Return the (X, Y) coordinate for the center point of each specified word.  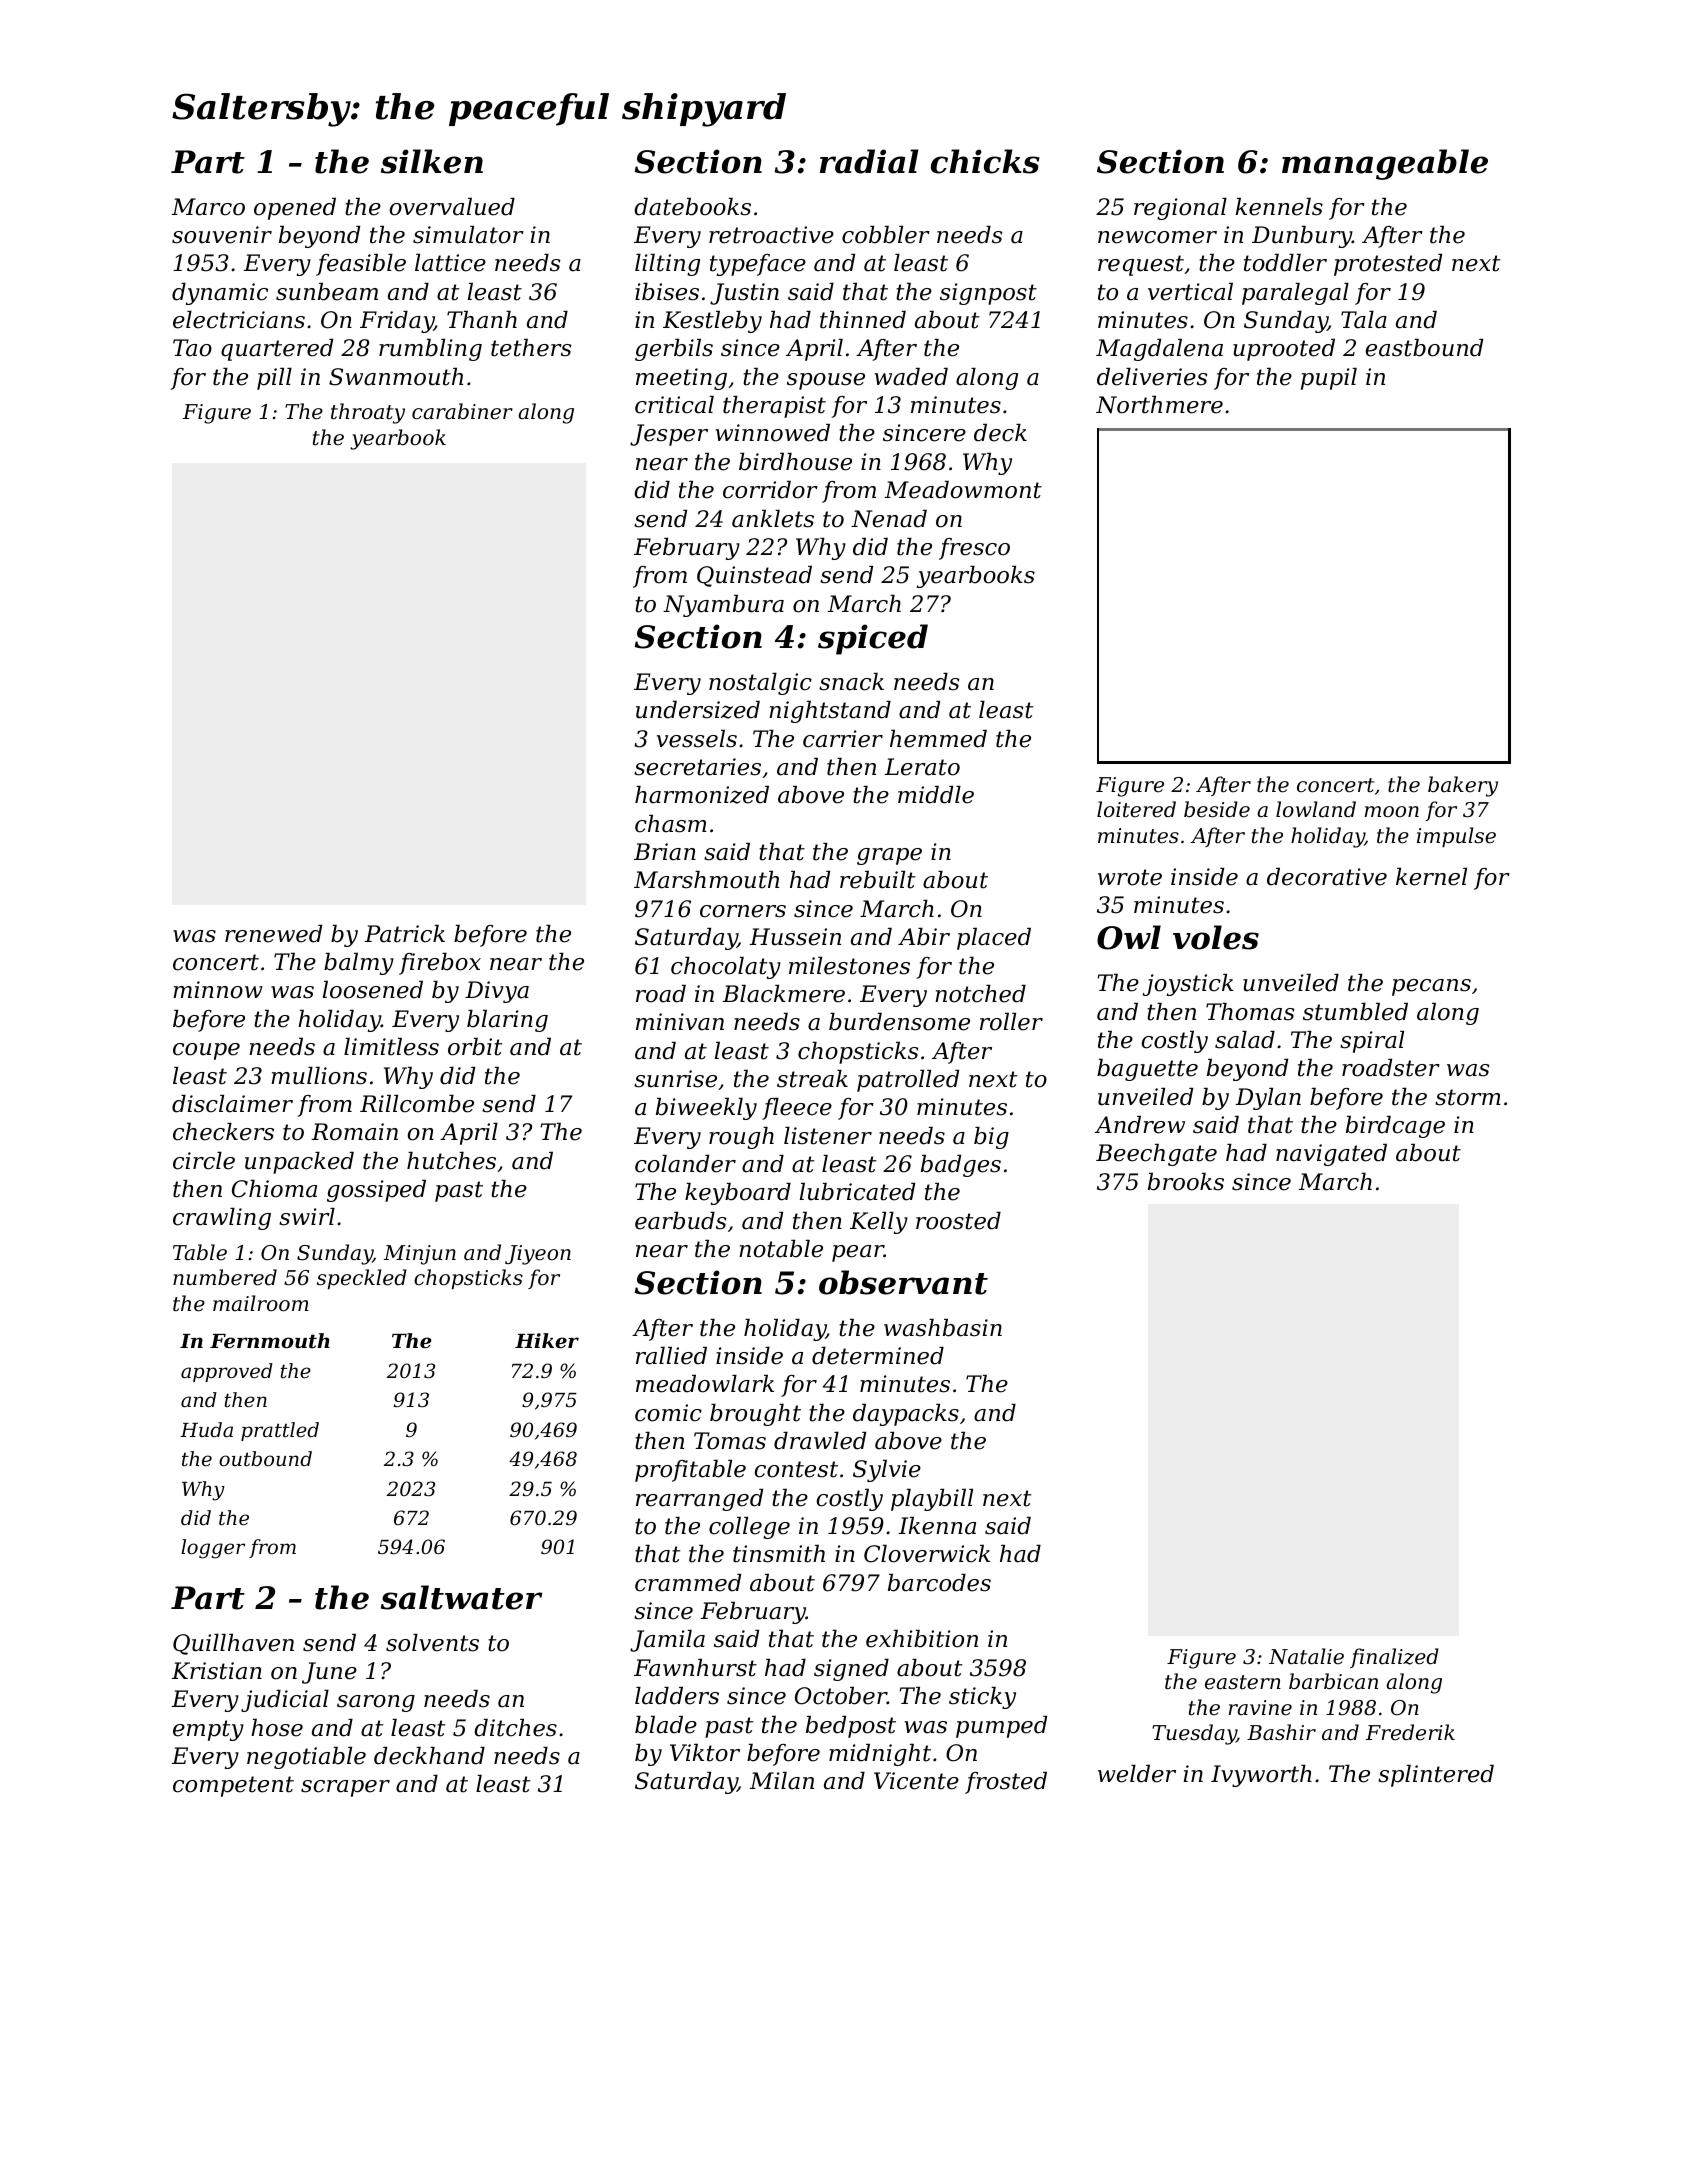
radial (869, 161)
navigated (1331, 1155)
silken (432, 161)
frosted (1006, 1783)
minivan (680, 1022)
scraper (345, 1788)
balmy (359, 964)
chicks (985, 161)
